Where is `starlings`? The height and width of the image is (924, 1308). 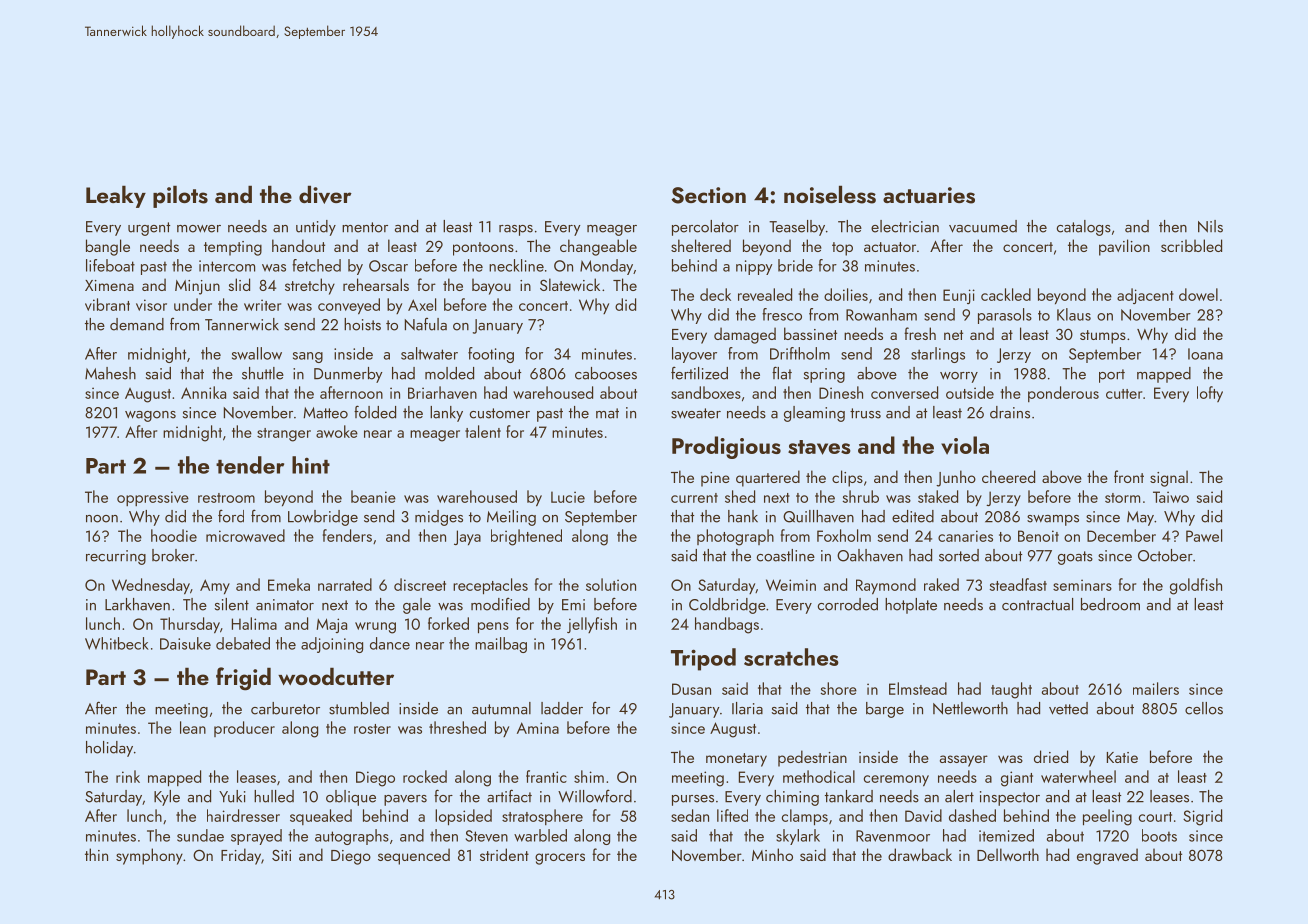
starlings is located at coordinates (938, 355).
